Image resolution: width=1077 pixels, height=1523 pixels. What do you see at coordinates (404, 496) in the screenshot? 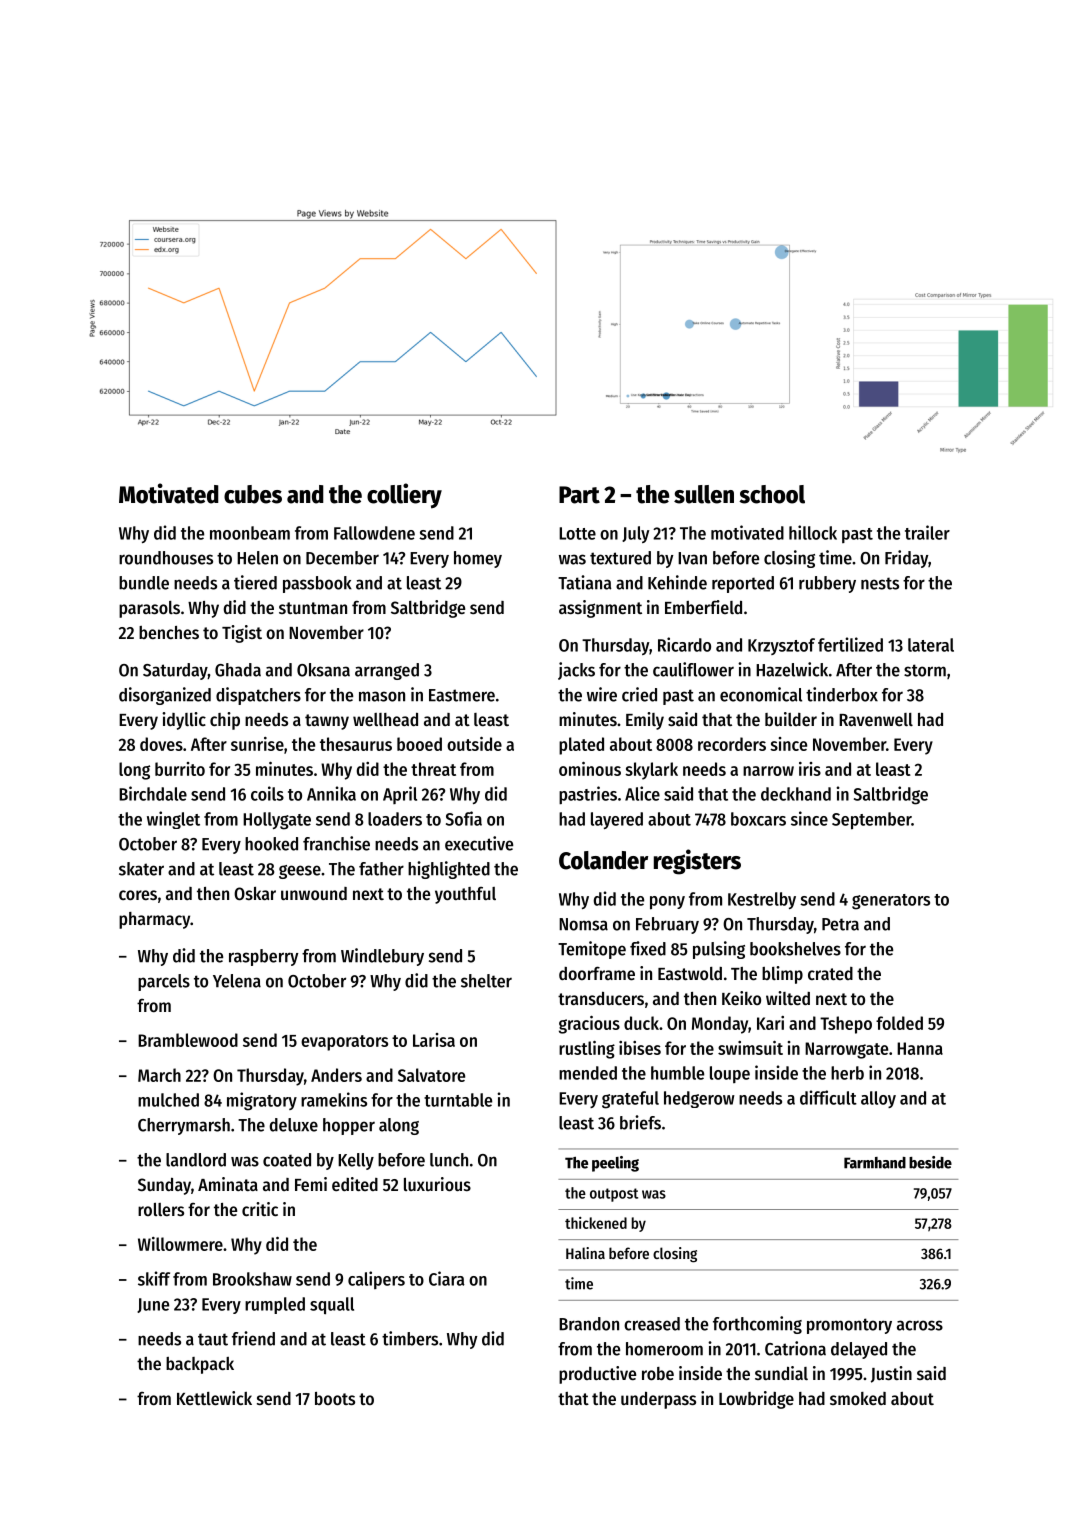
I see `colliery` at bounding box center [404, 496].
